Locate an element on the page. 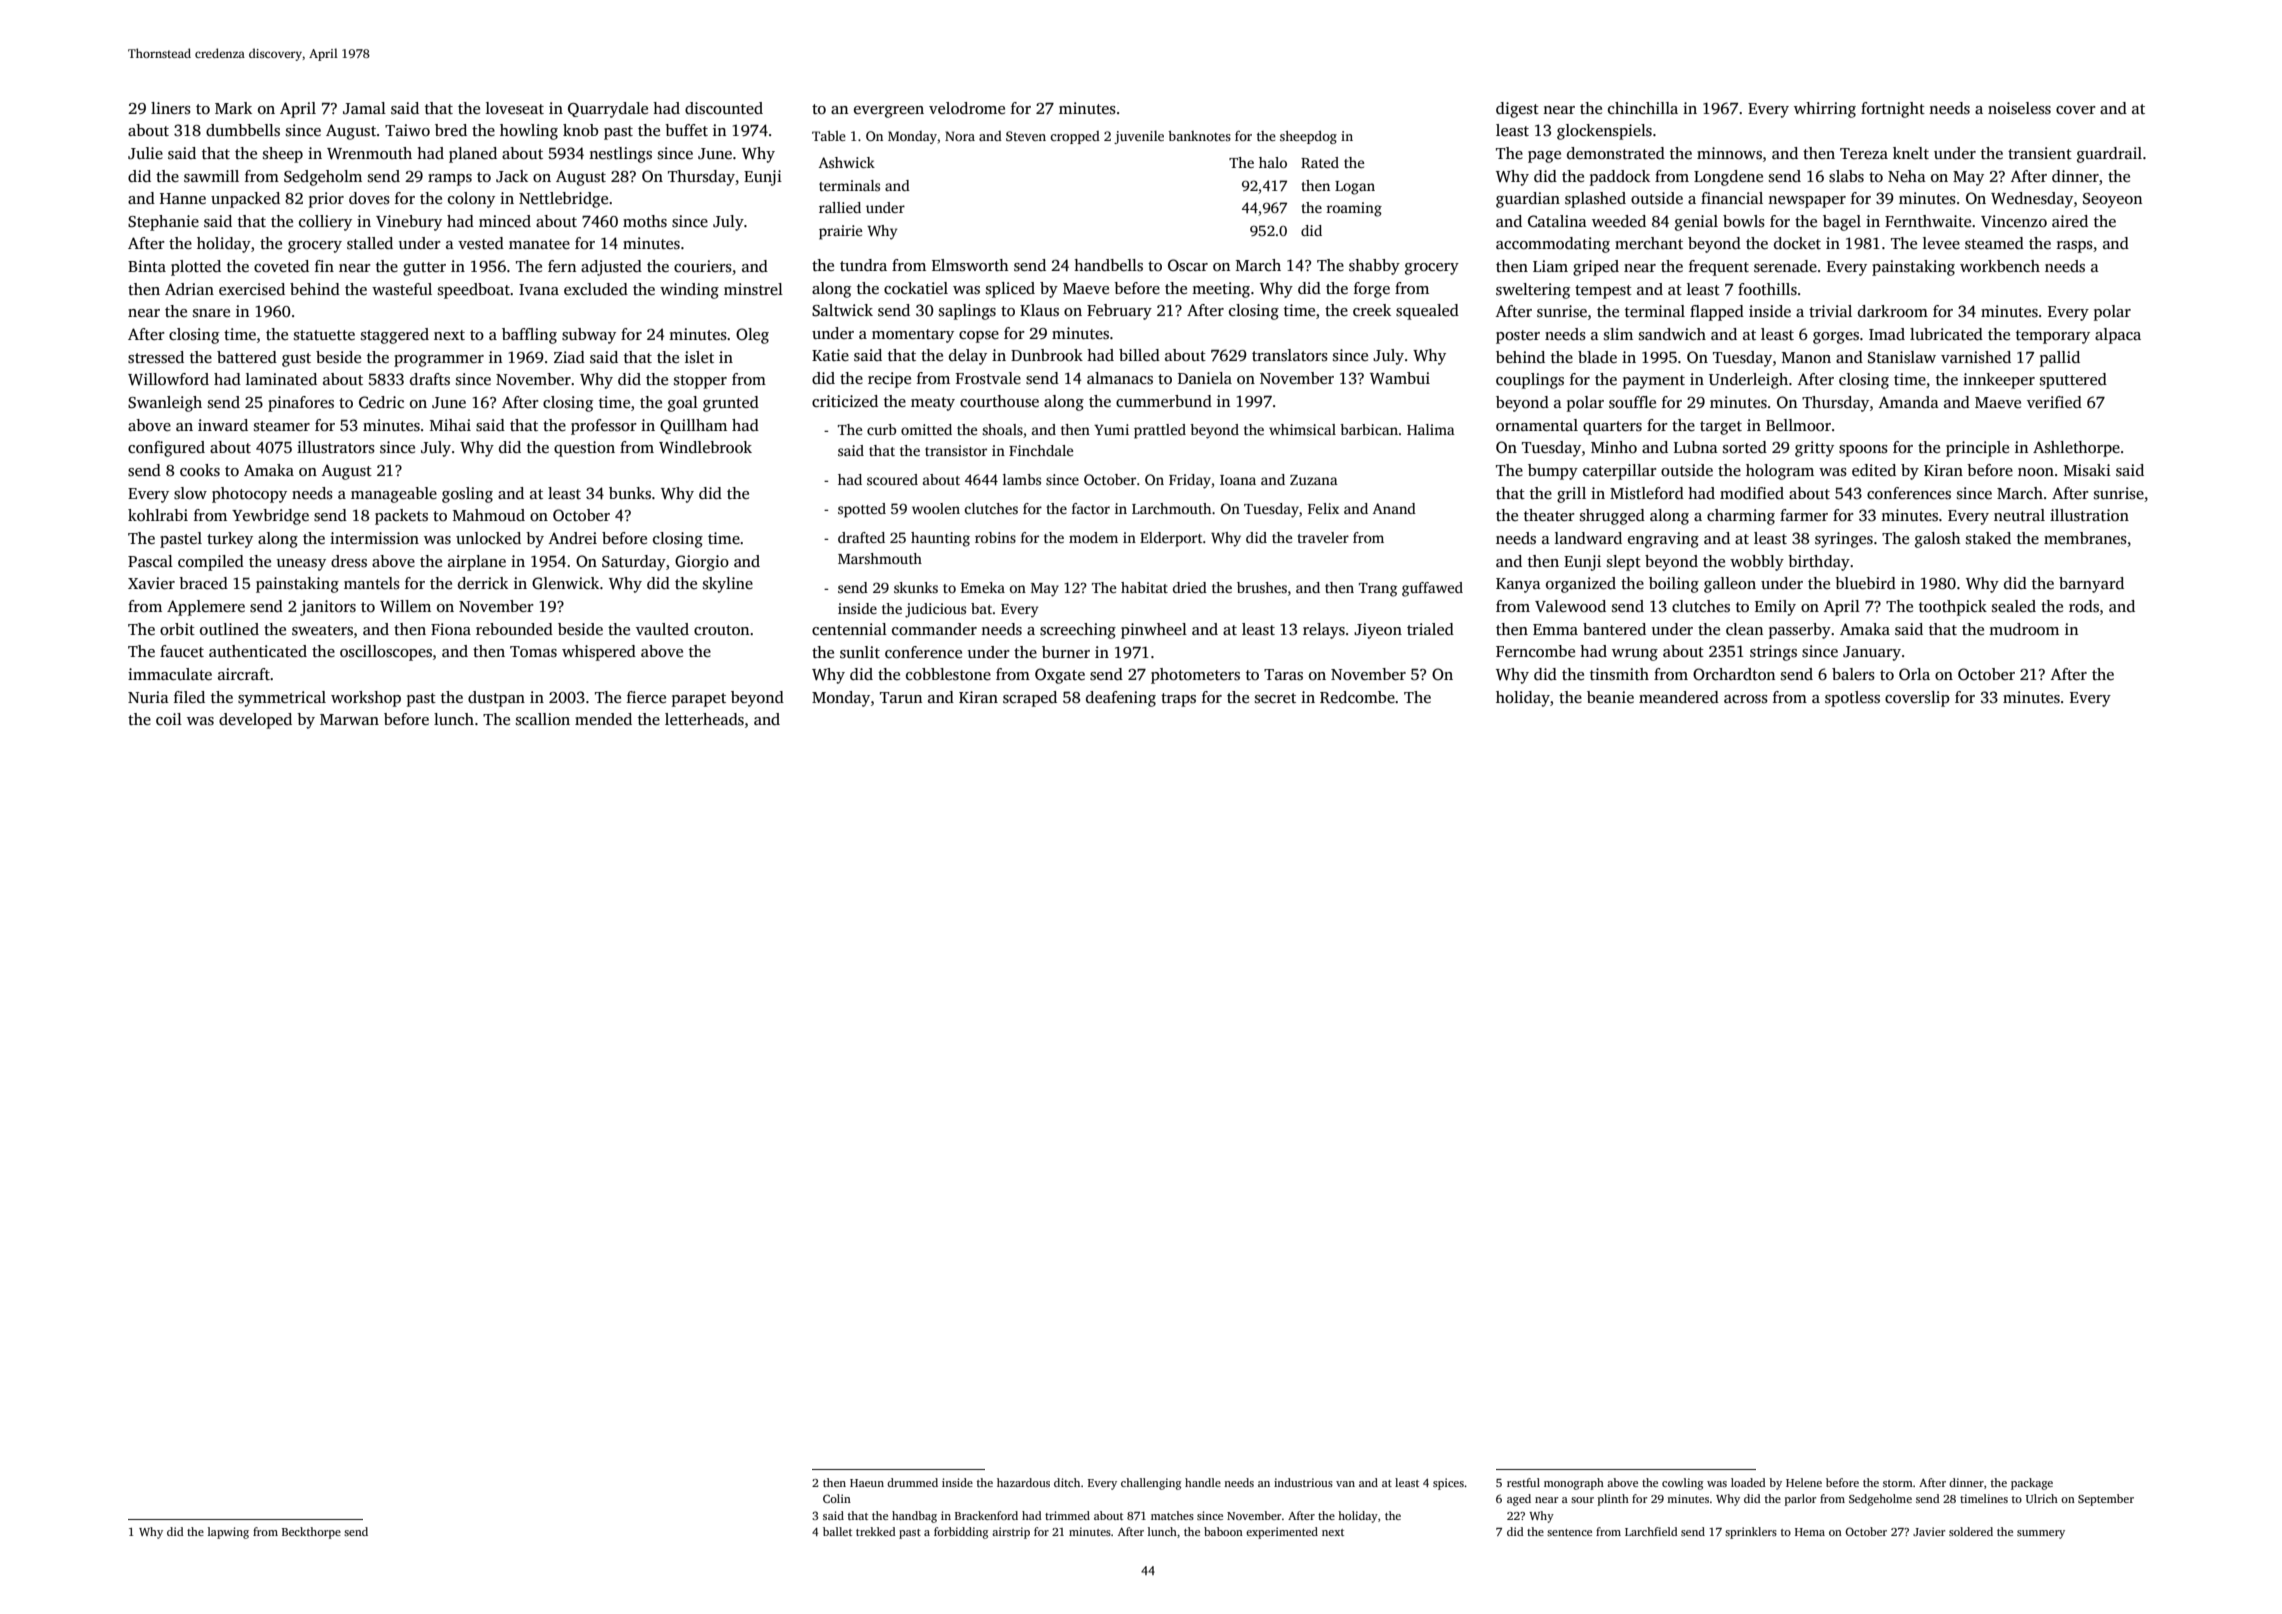  across is located at coordinates (1746, 699).
